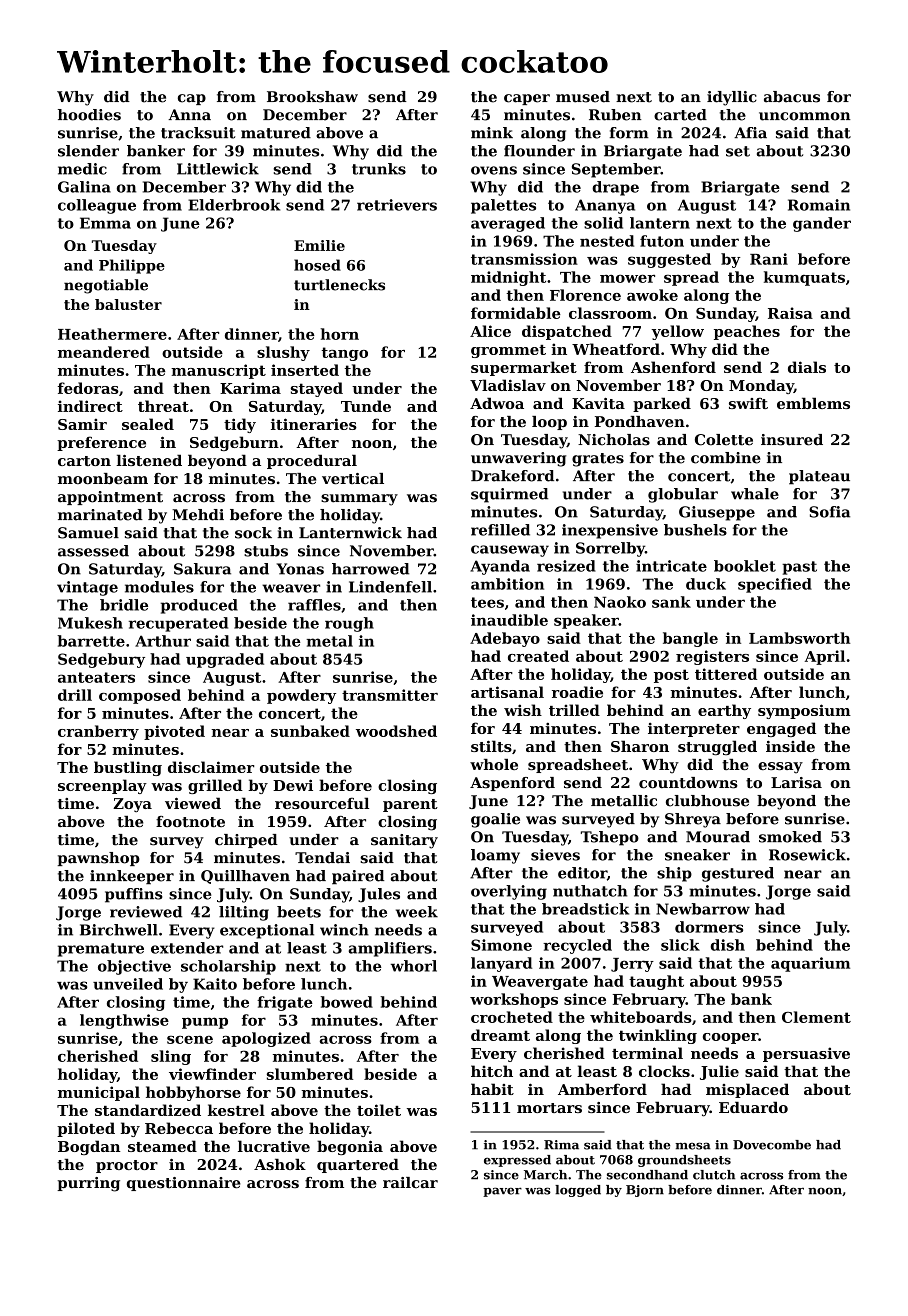 This page has height=1316, width=908. Describe the element at coordinates (549, 1108) in the page. I see `mortars` at that location.
